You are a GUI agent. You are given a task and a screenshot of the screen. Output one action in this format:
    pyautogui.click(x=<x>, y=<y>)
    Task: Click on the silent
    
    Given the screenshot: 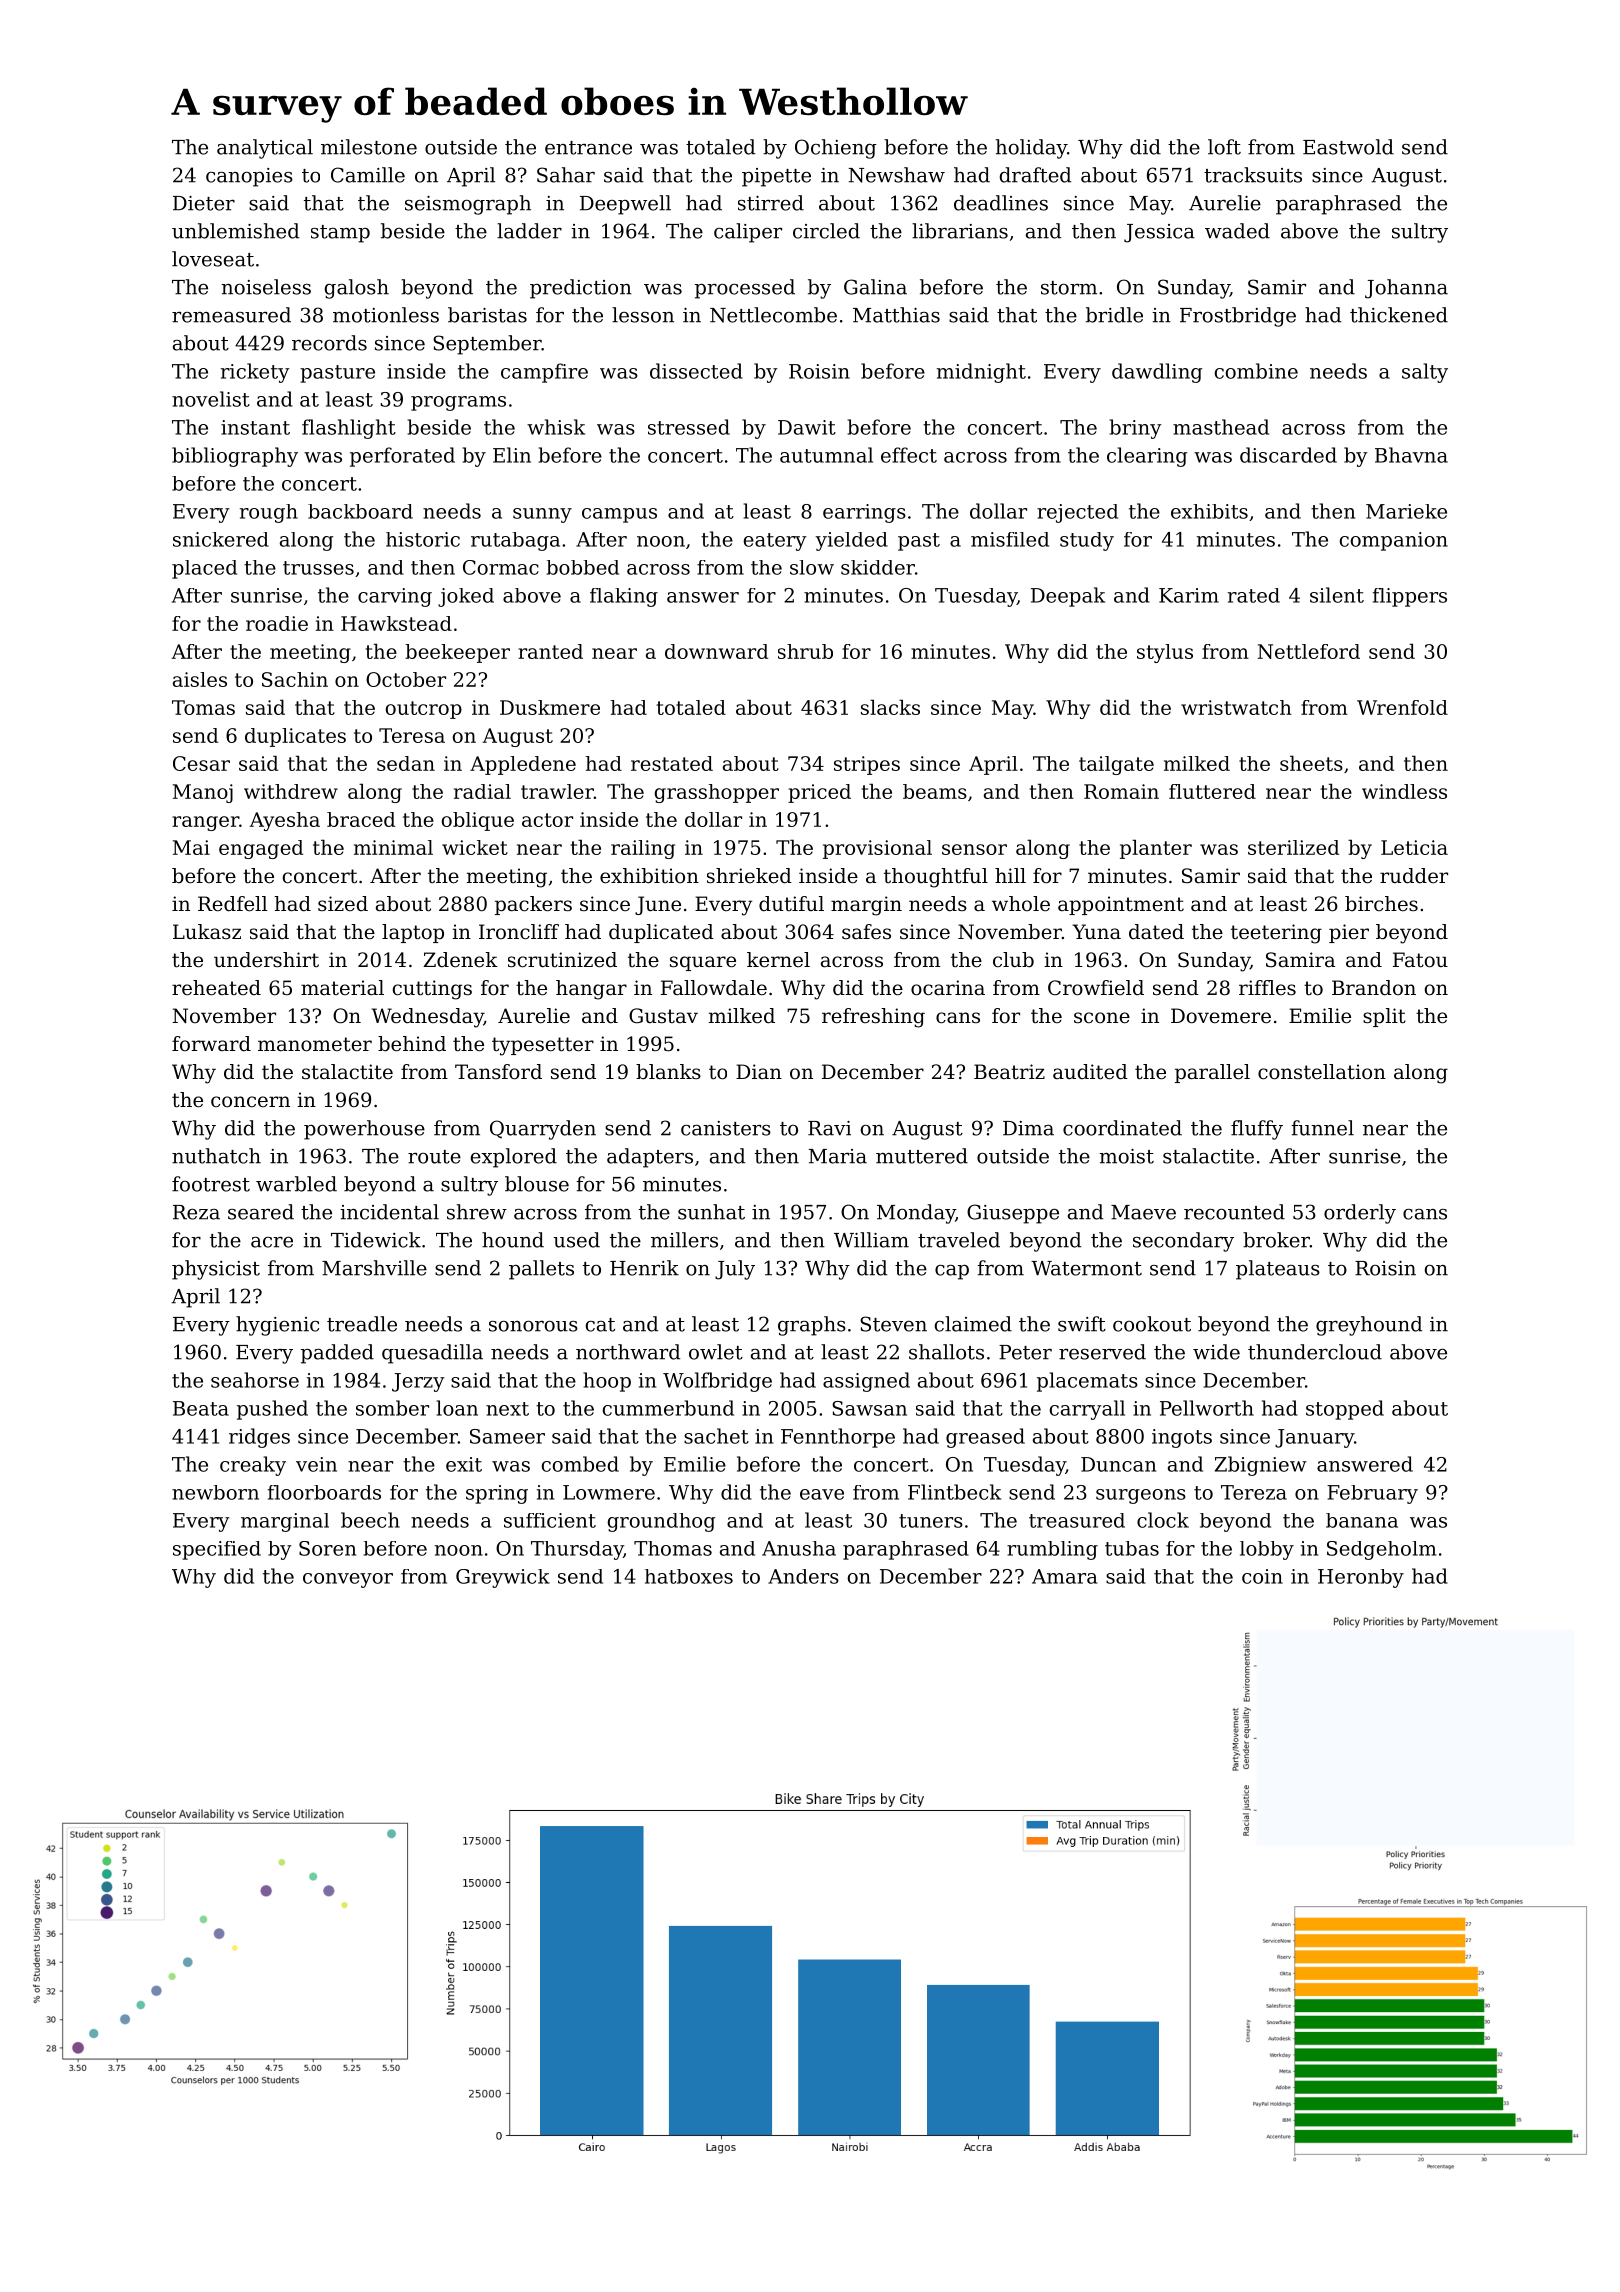 What is the action you would take?
    pyautogui.click(x=1337, y=595)
